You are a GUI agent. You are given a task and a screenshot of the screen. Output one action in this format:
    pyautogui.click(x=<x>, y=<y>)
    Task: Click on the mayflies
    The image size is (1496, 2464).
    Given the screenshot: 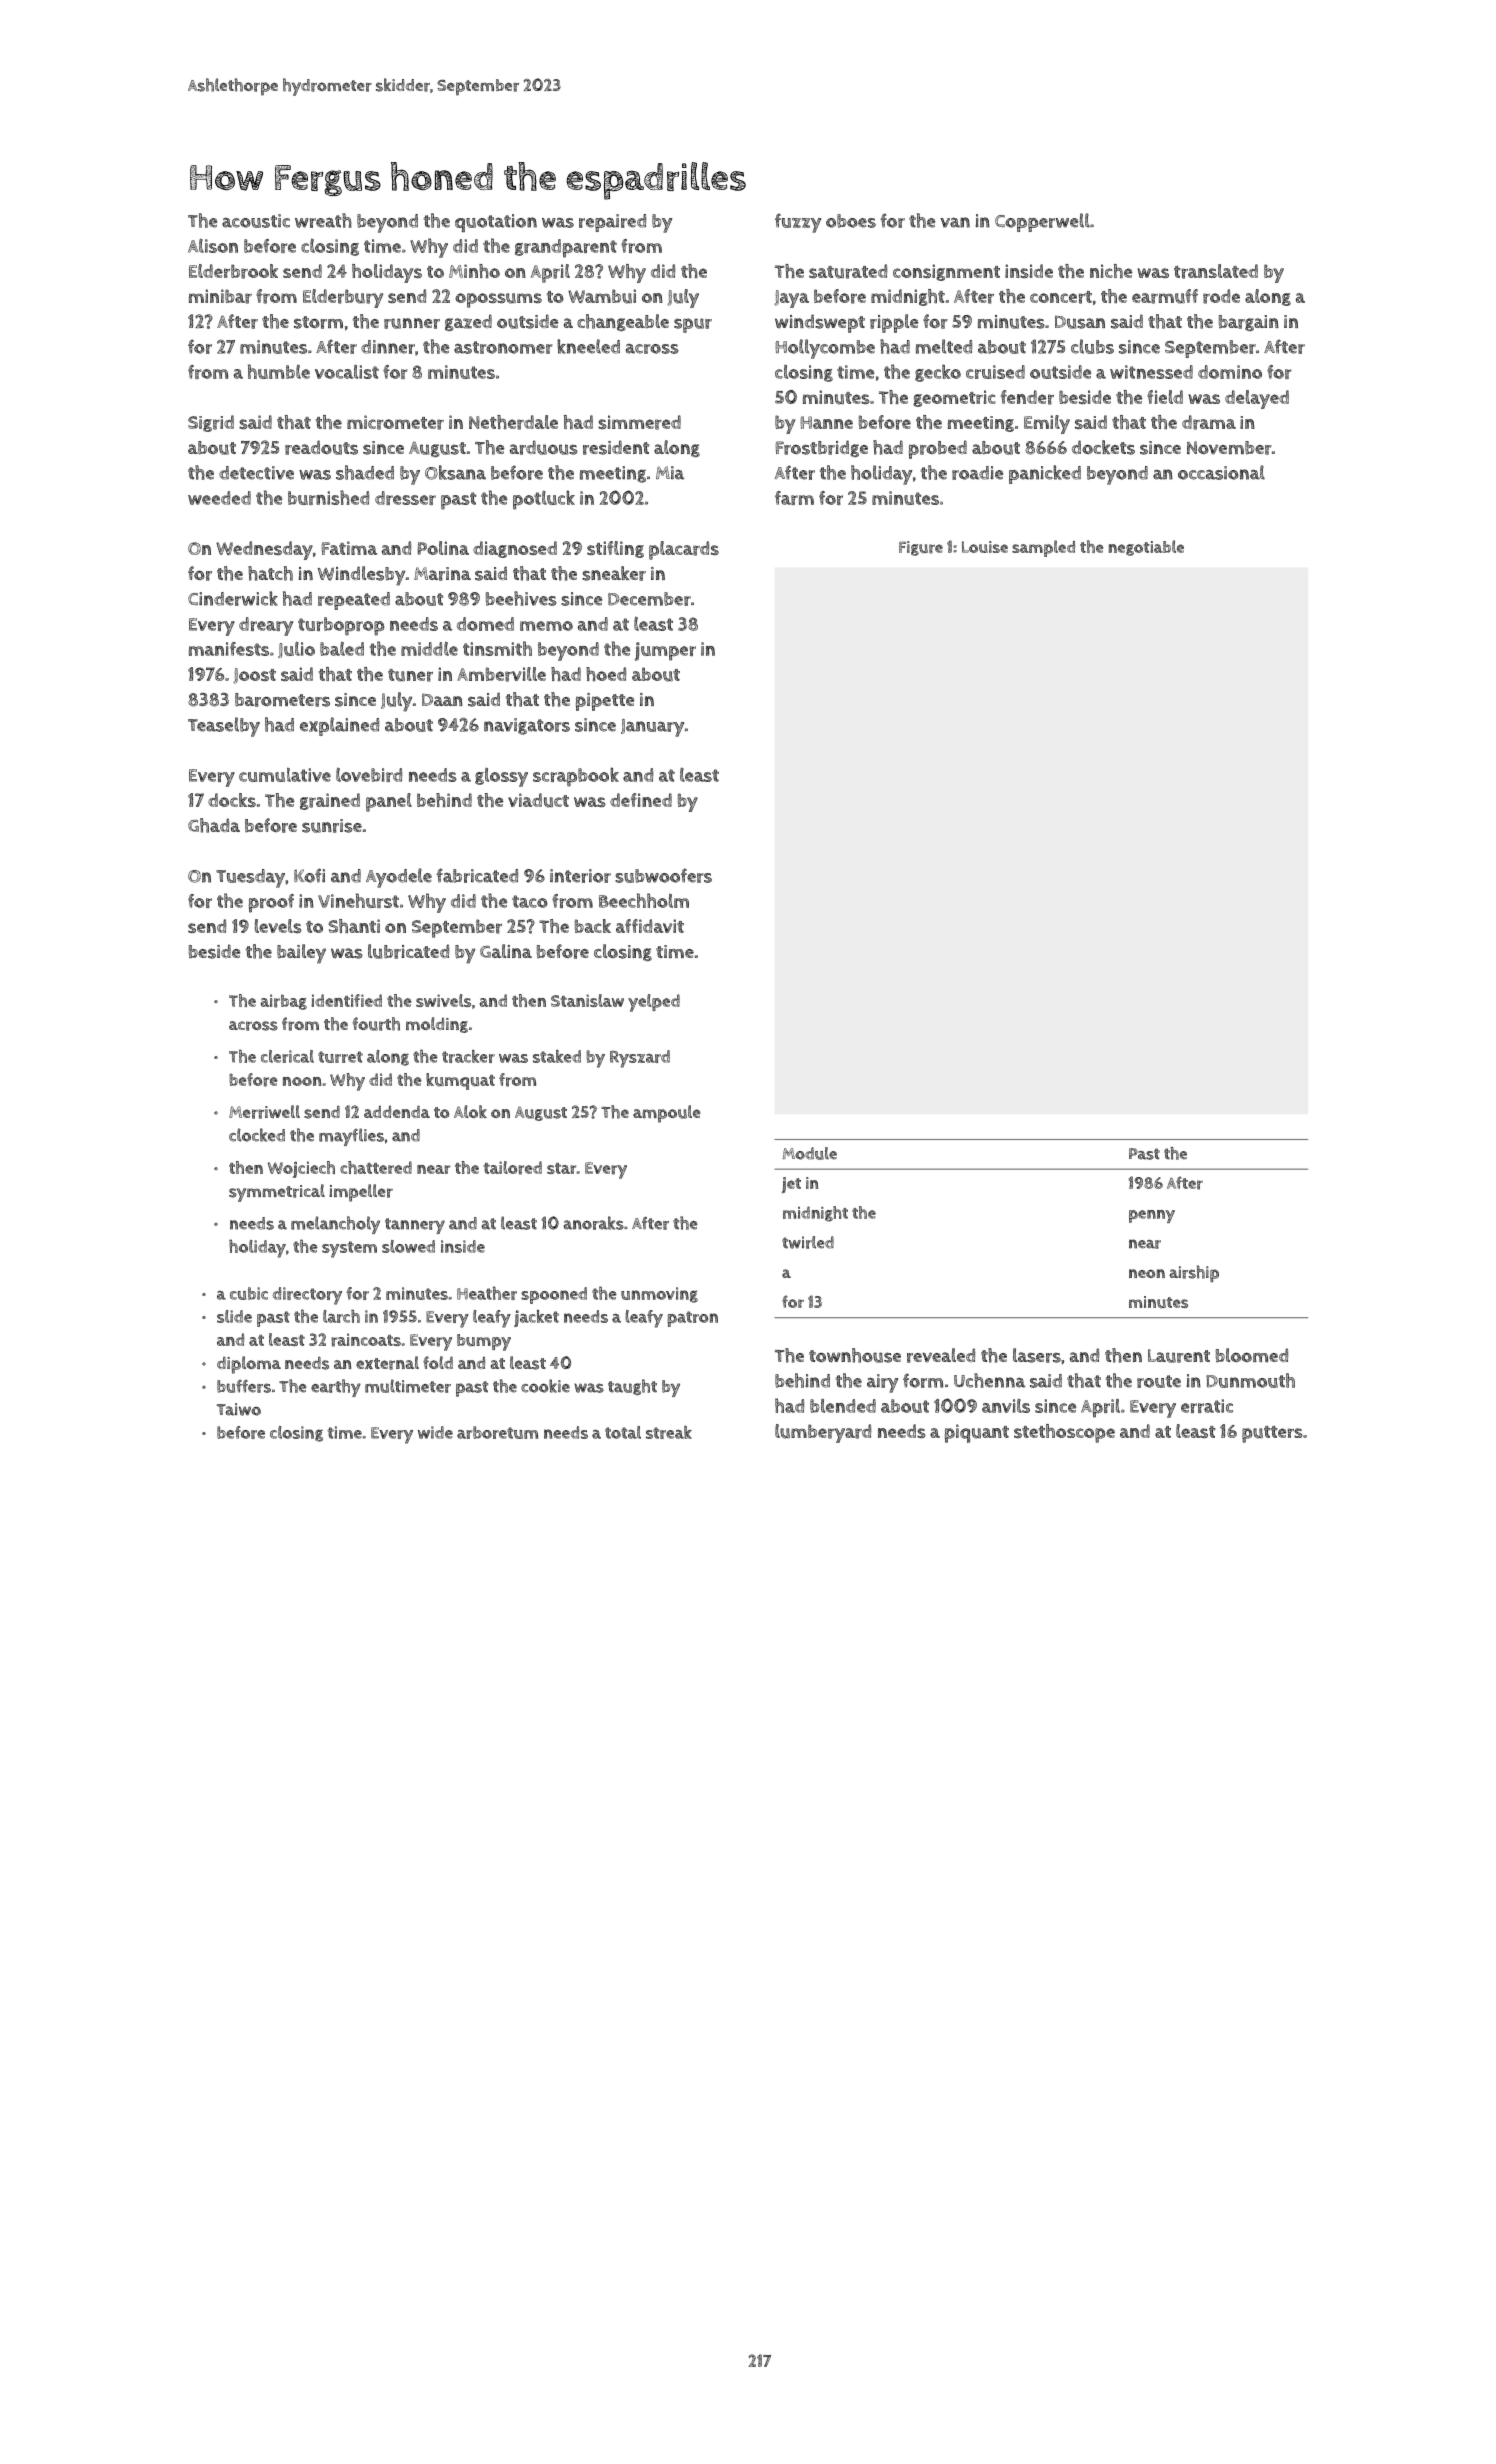 What is the action you would take?
    pyautogui.click(x=351, y=1137)
